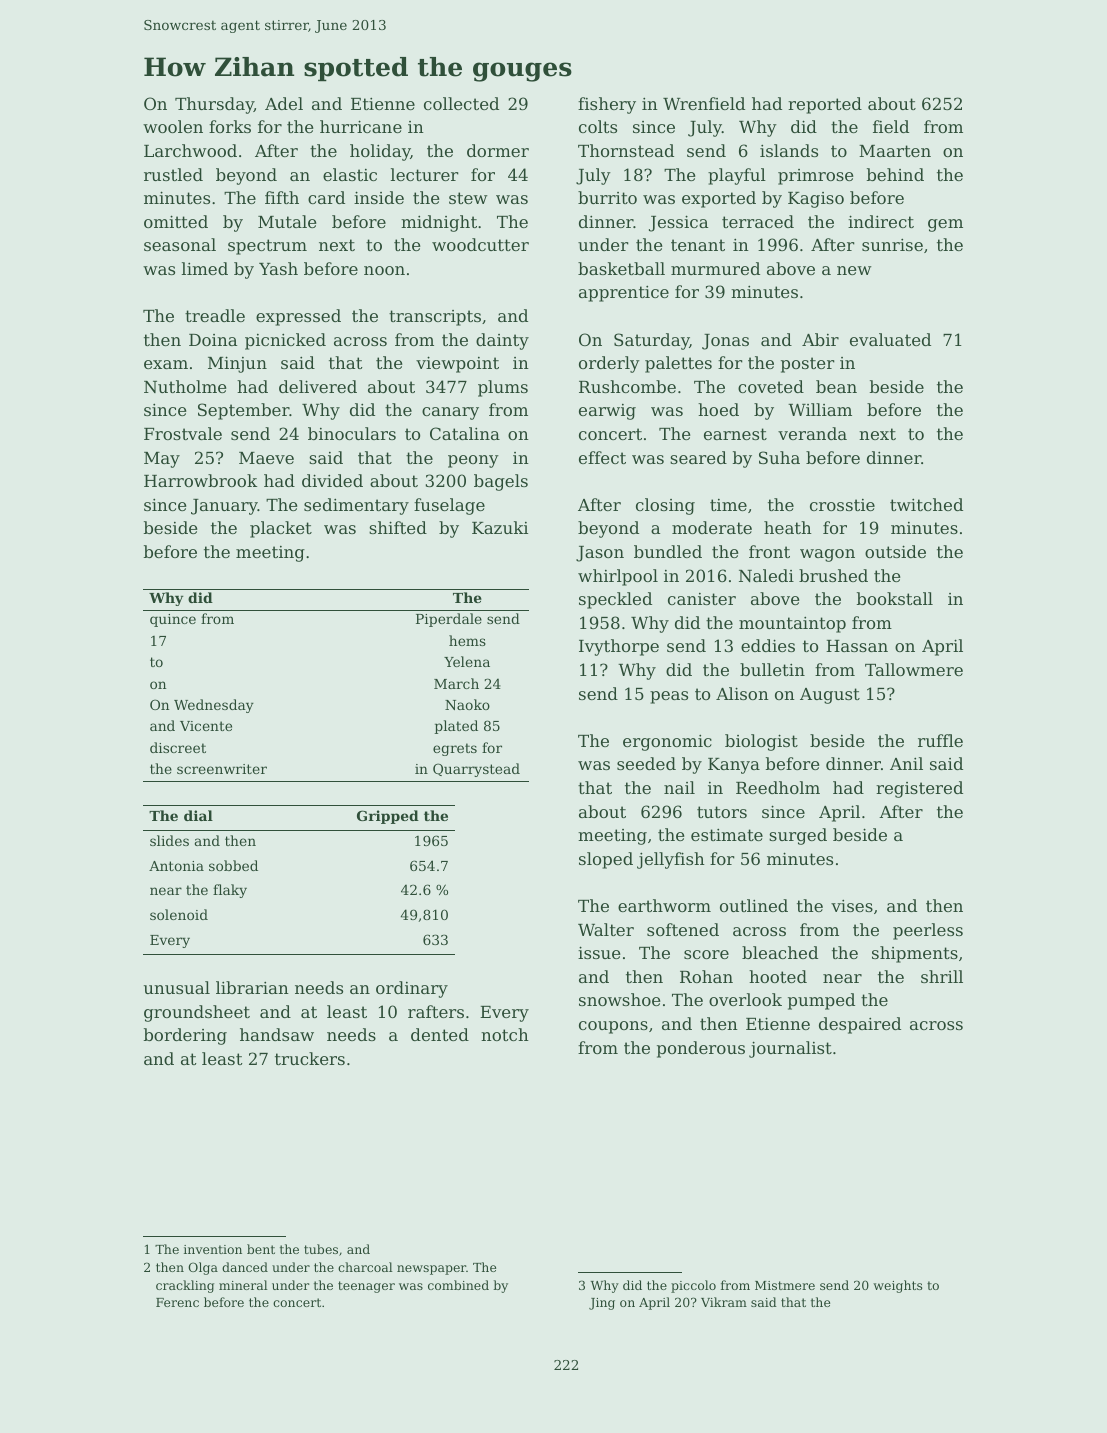 The width and height of the document is (1107, 1433). What do you see at coordinates (285, 341) in the document?
I see `picnicked` at bounding box center [285, 341].
